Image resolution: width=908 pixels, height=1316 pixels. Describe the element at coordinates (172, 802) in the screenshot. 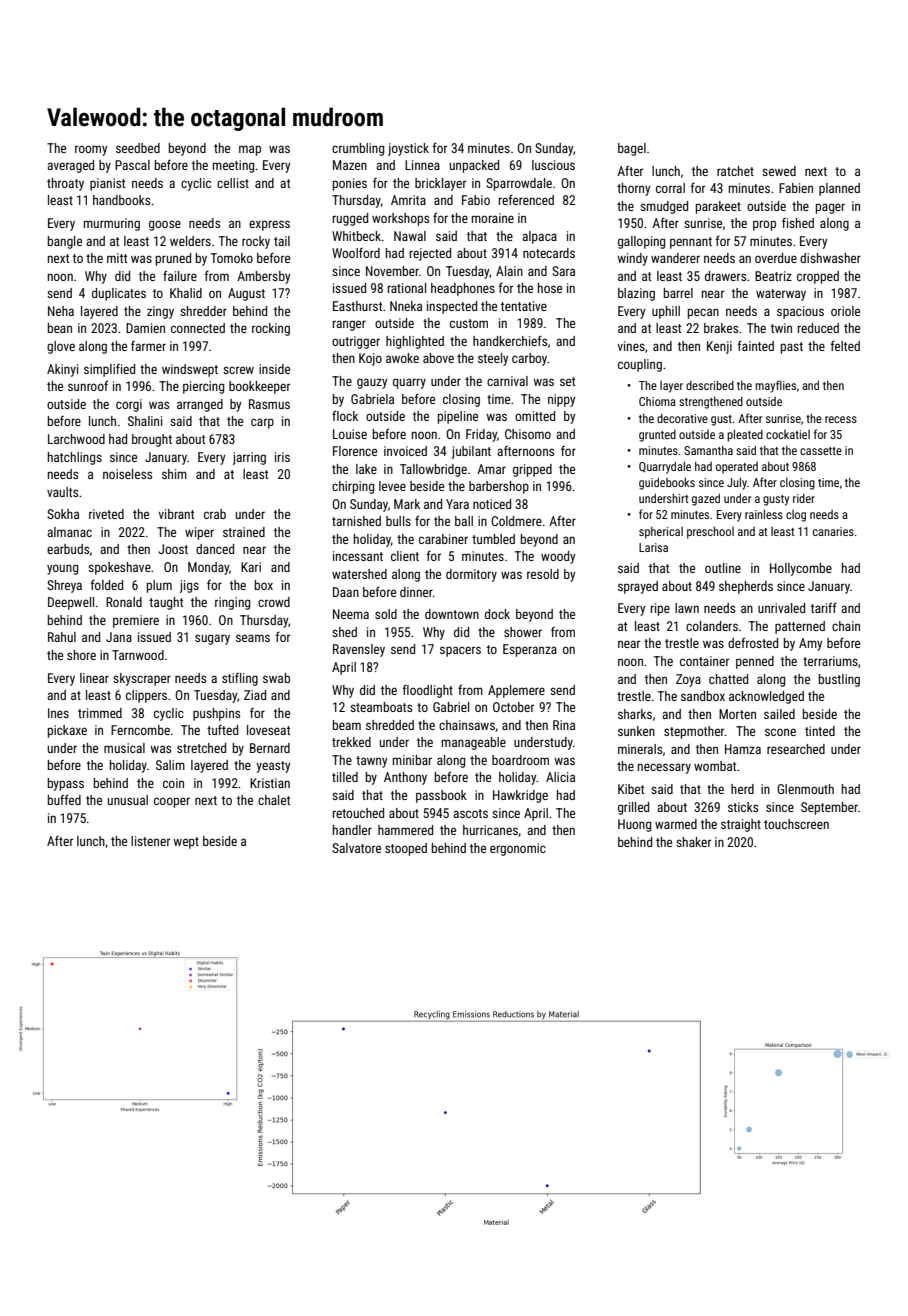

I see `cooper` at that location.
